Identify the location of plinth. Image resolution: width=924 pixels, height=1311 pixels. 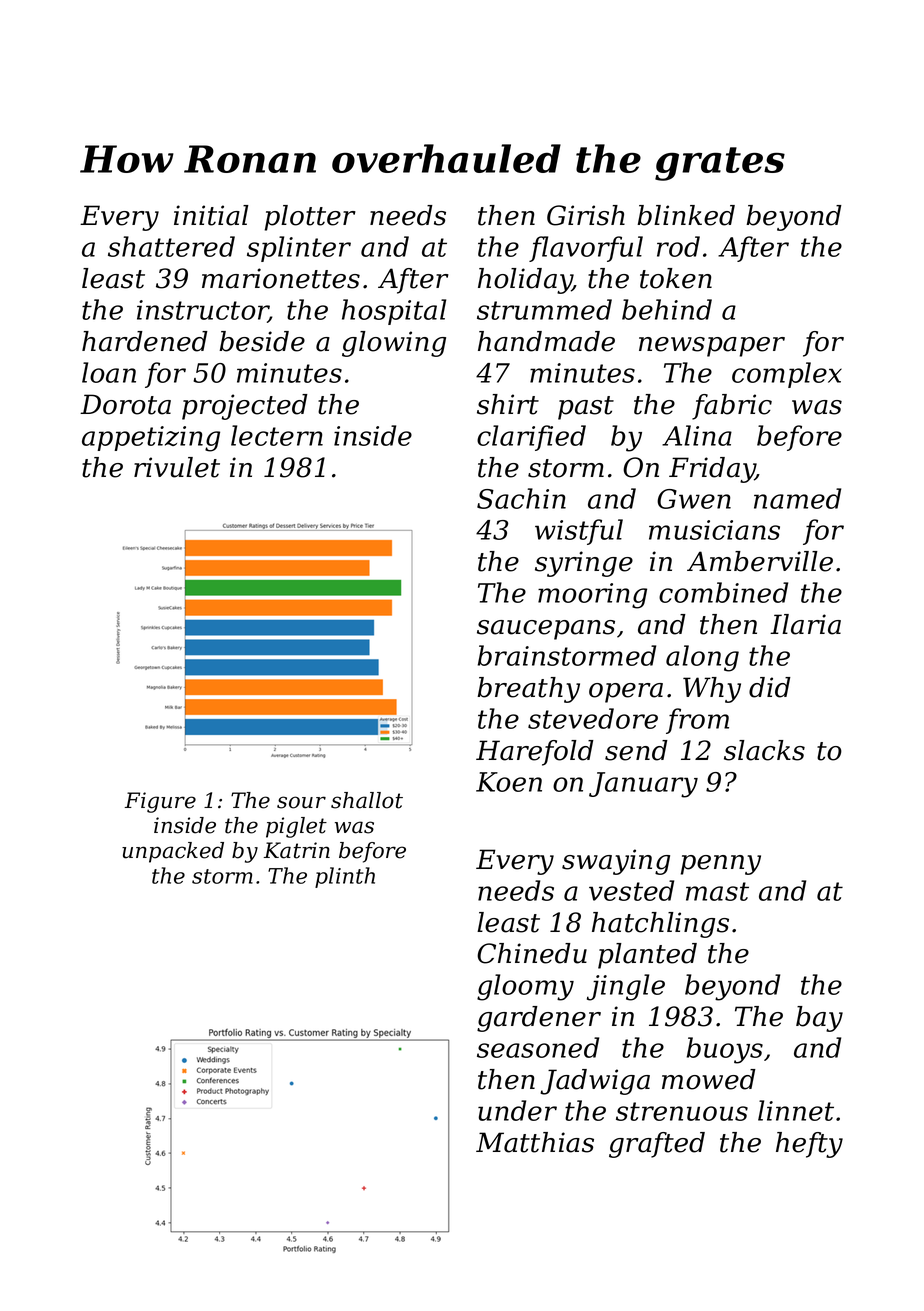
(345, 877).
